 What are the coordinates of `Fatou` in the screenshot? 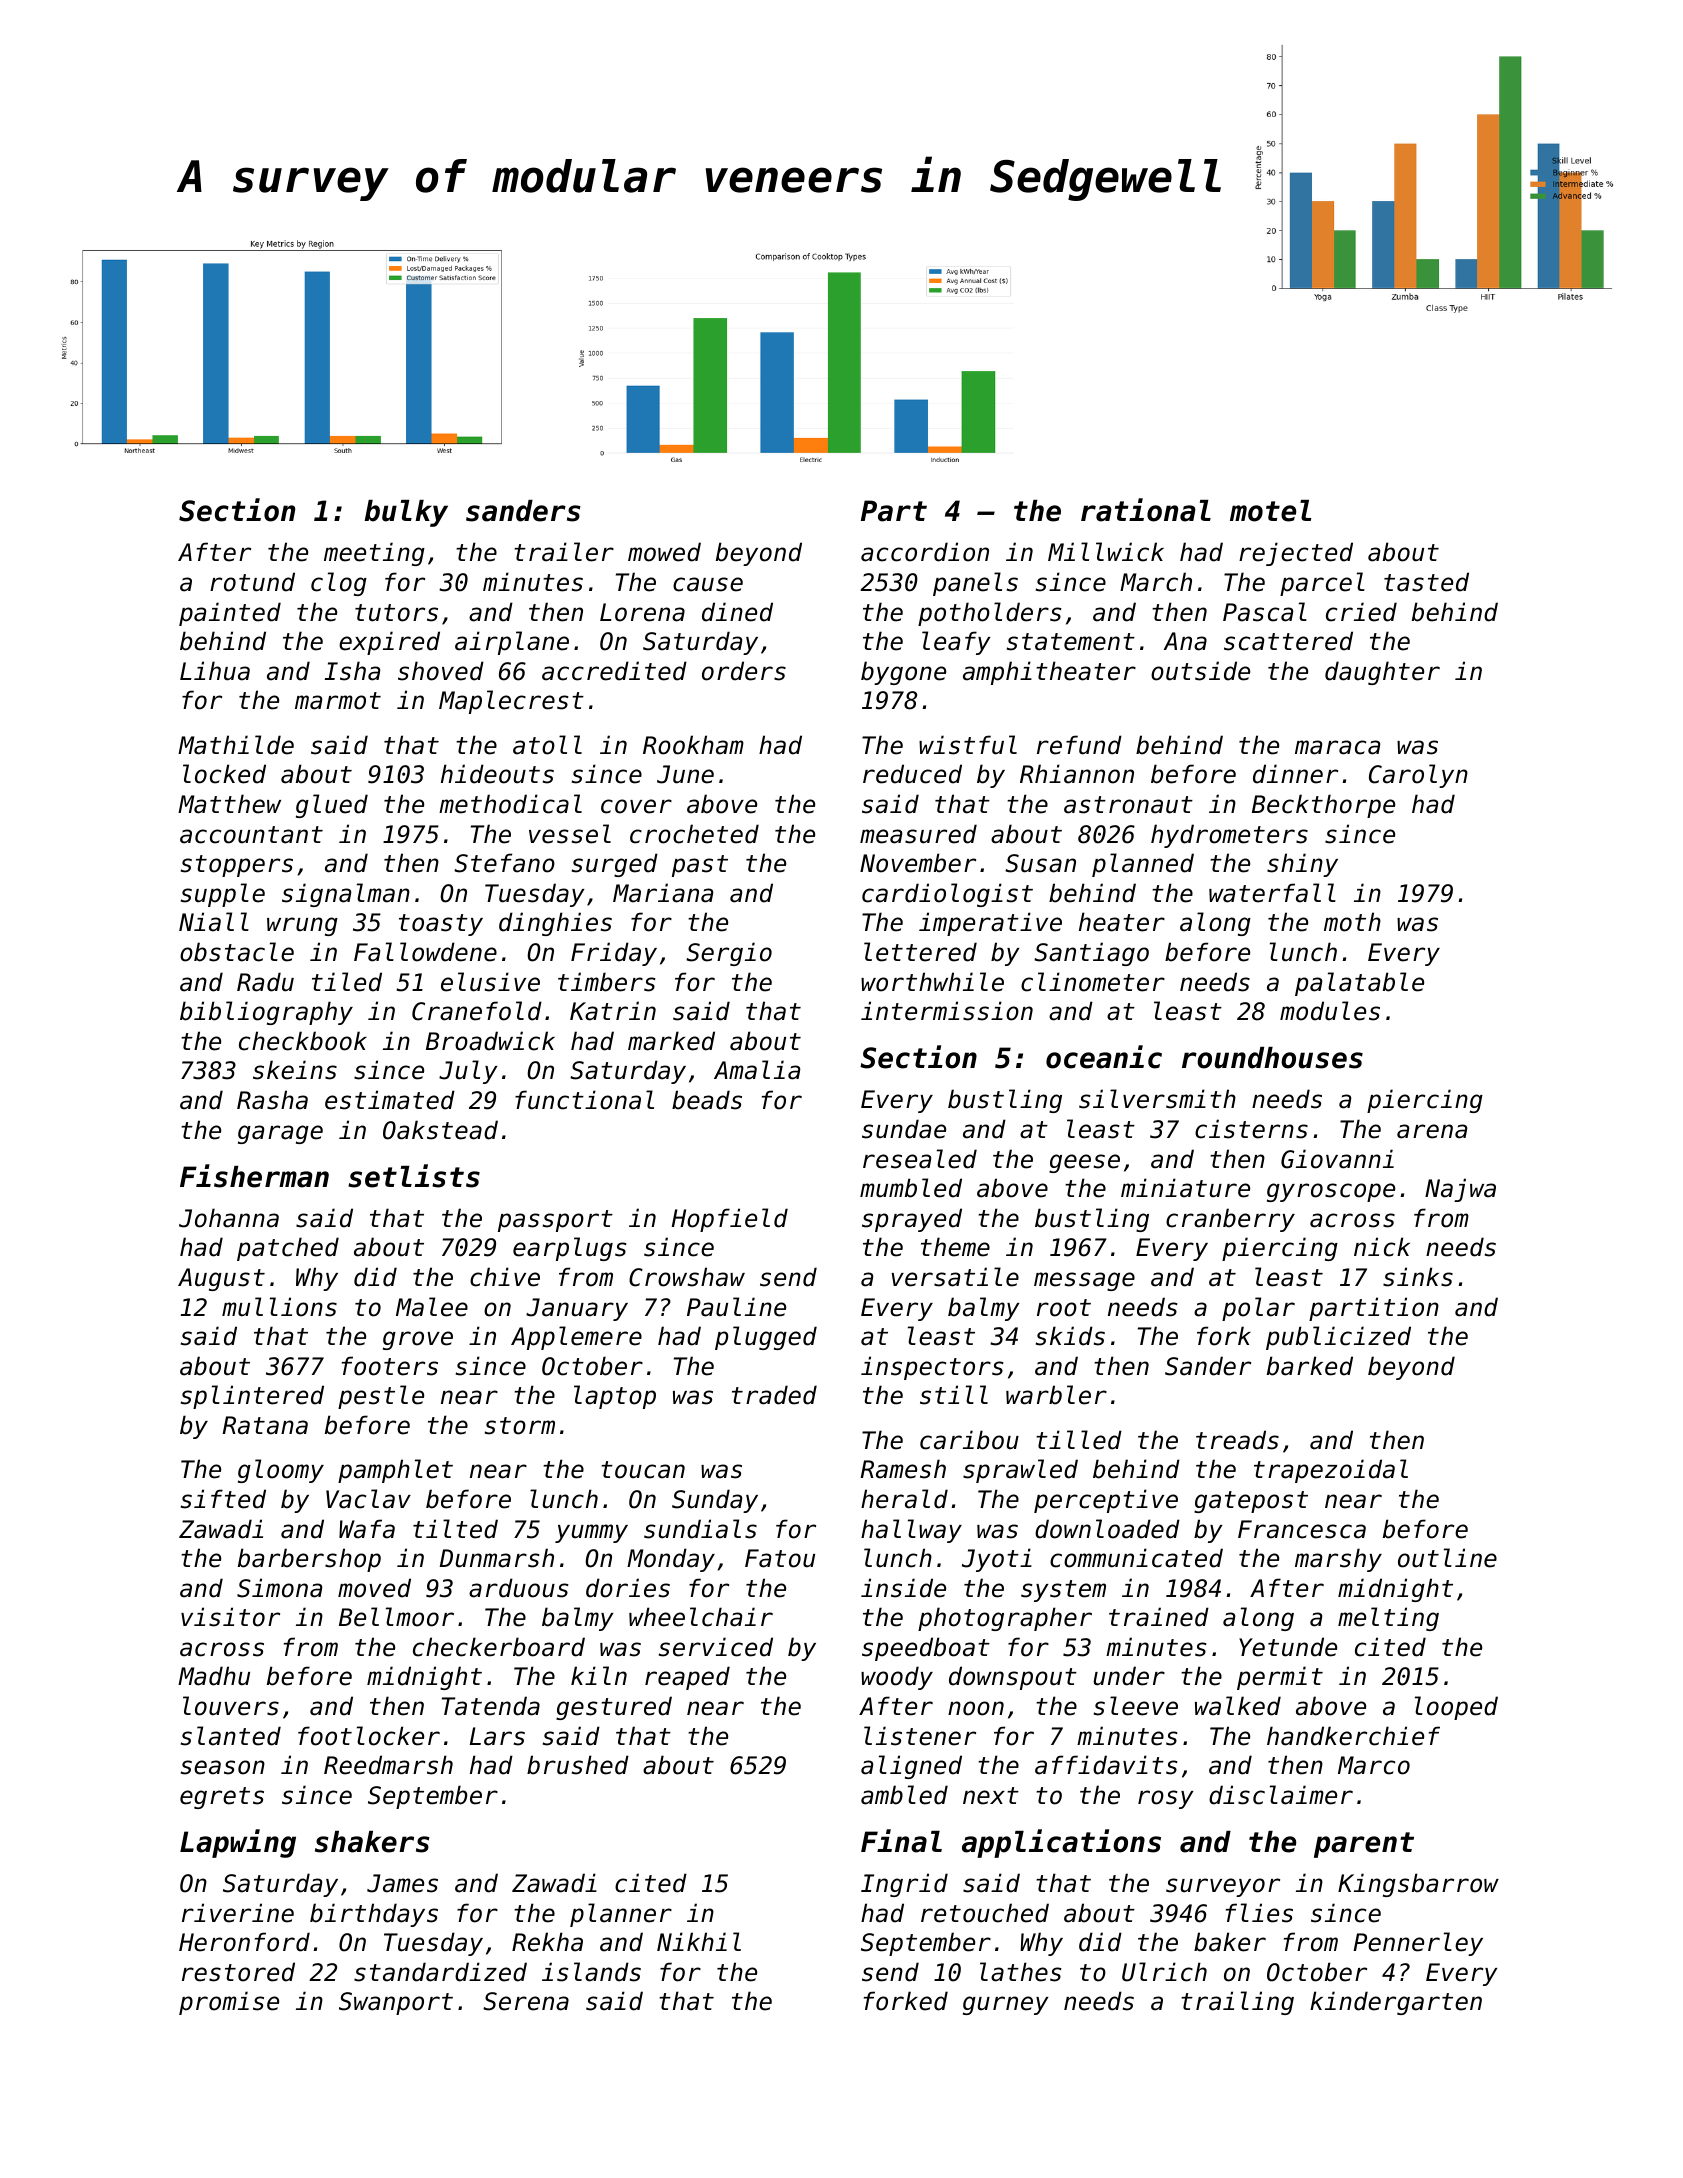 It's located at (780, 1558).
